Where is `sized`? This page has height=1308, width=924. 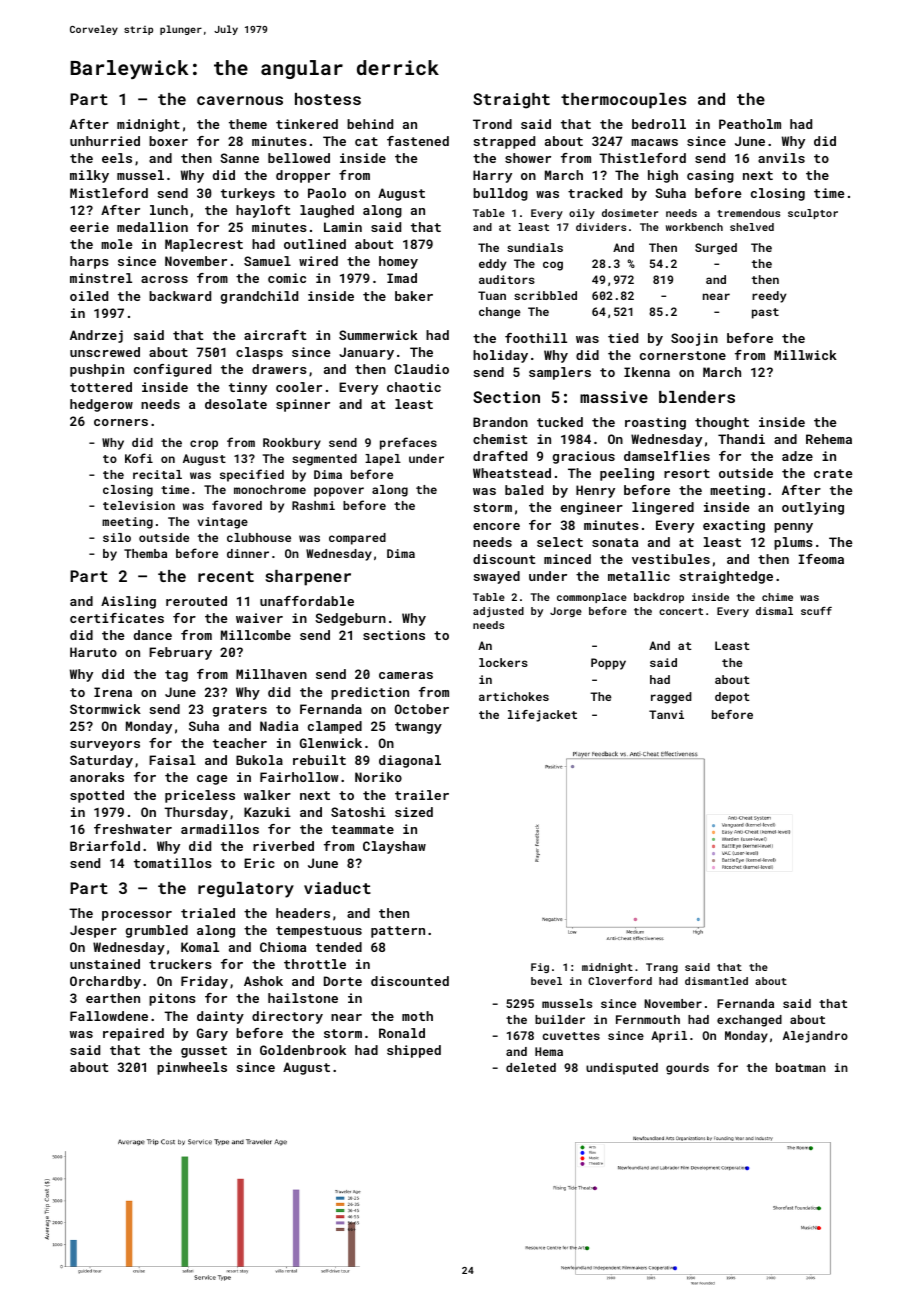 sized is located at coordinates (414, 812).
